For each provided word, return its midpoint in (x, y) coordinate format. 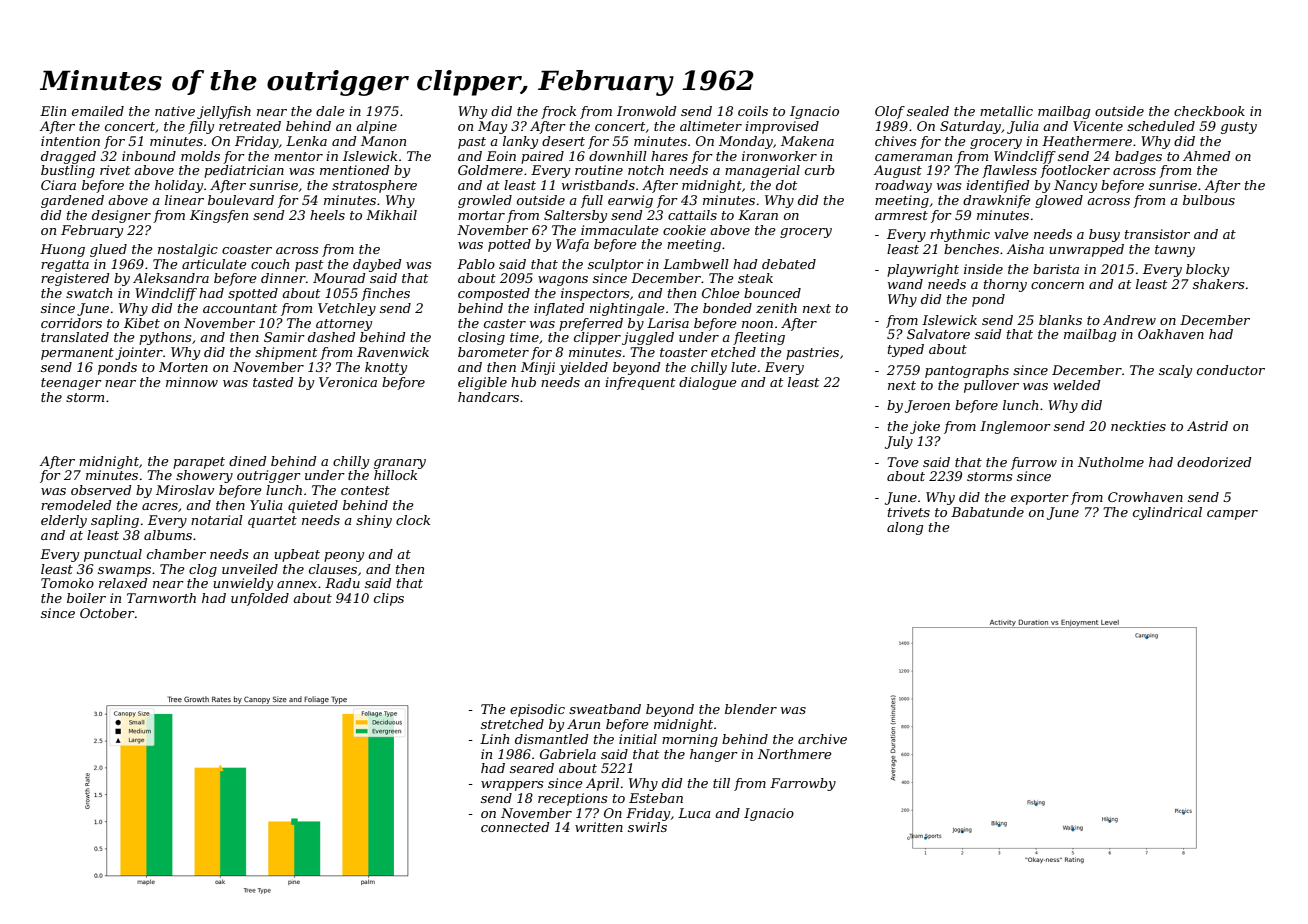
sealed (928, 111)
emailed (98, 111)
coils (753, 111)
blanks (1060, 320)
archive (822, 739)
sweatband (605, 709)
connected (515, 827)
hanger (714, 755)
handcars (488, 397)
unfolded (260, 599)
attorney (344, 325)
